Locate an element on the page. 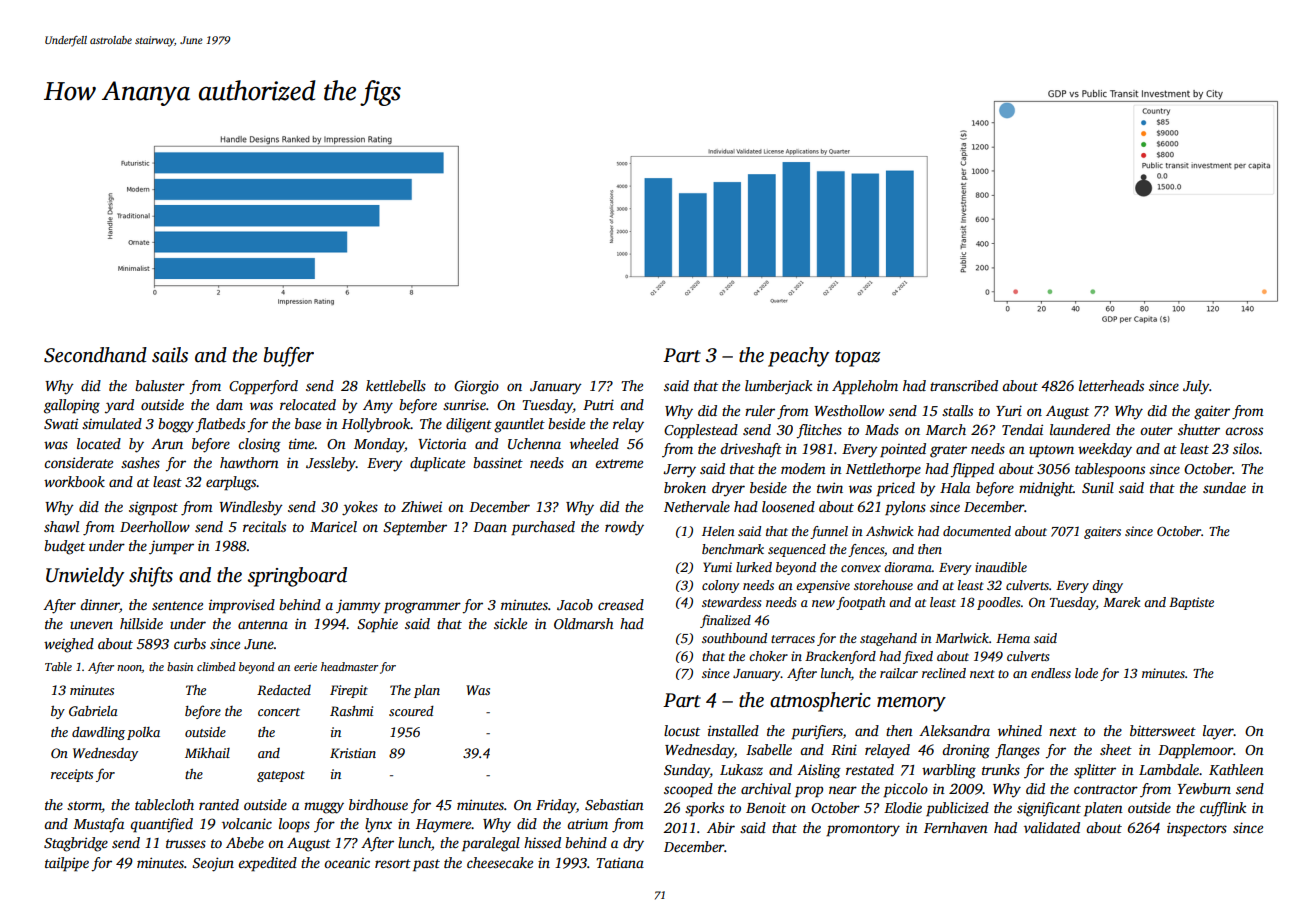  pylons is located at coordinates (905, 508).
